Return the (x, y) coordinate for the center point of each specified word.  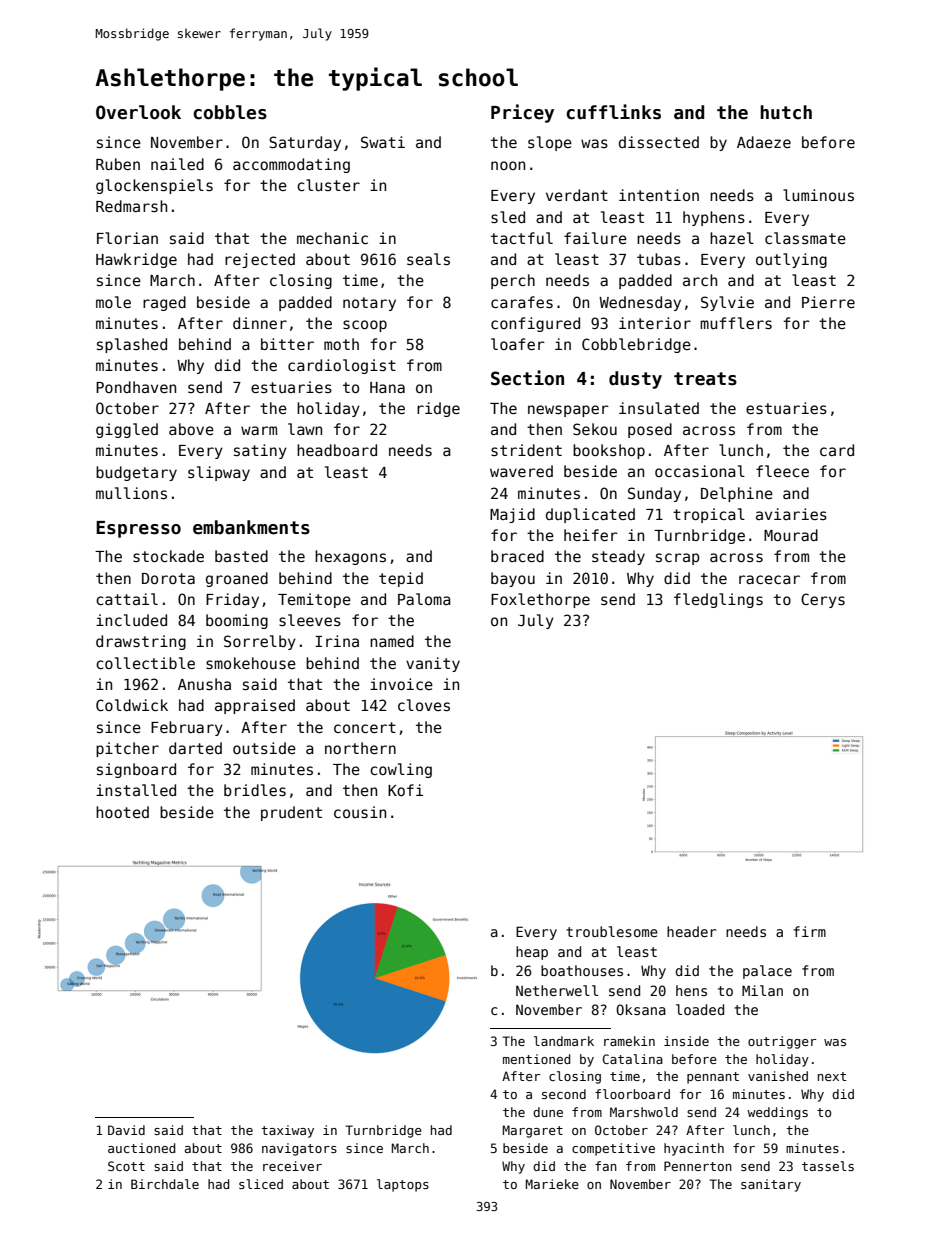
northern (360, 748)
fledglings (718, 600)
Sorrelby (260, 642)
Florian (127, 238)
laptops (403, 1185)
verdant (577, 195)
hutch (786, 112)
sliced (261, 1184)
